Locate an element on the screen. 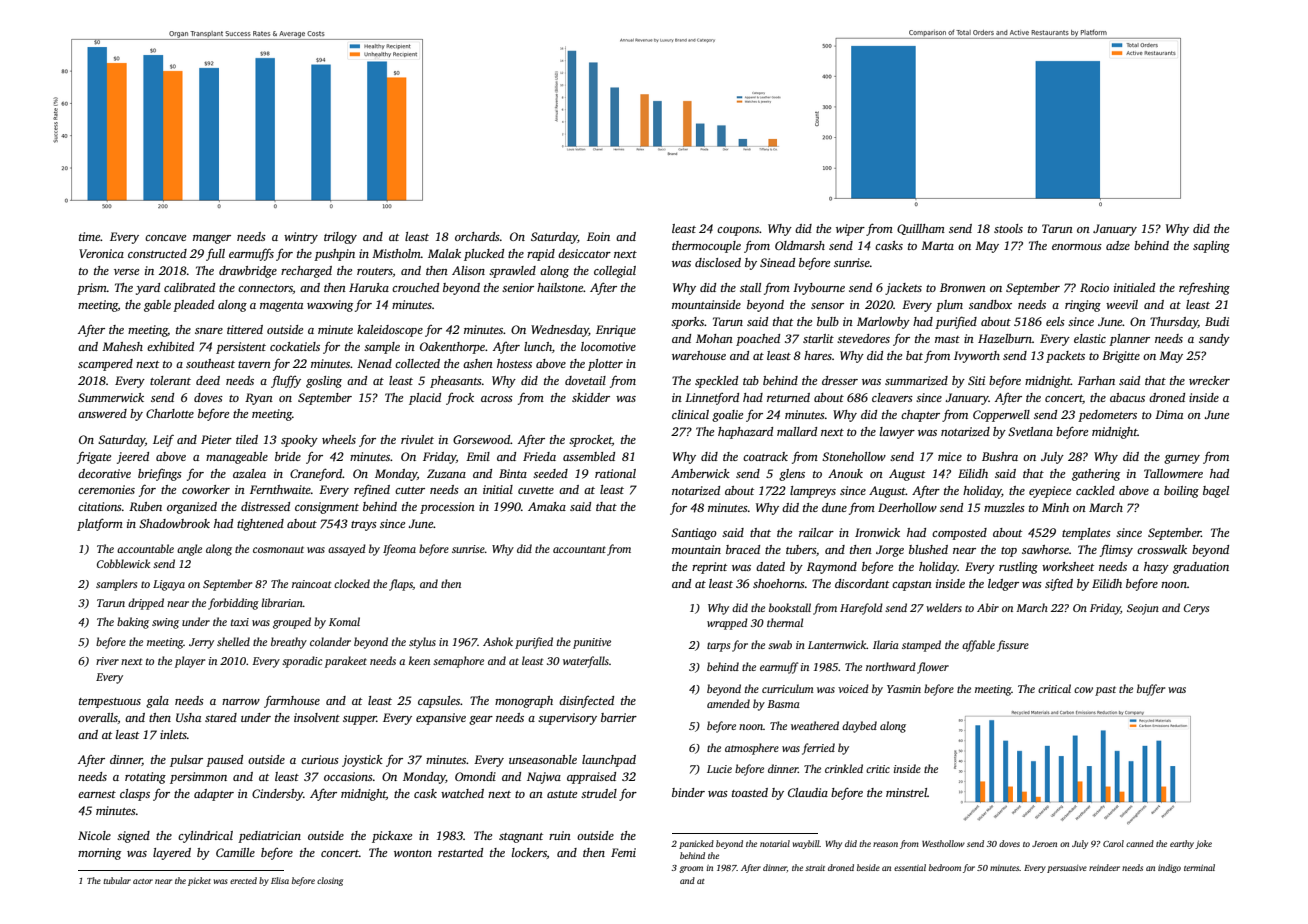 This screenshot has width=1308, height=924. Eoin is located at coordinates (598, 236).
